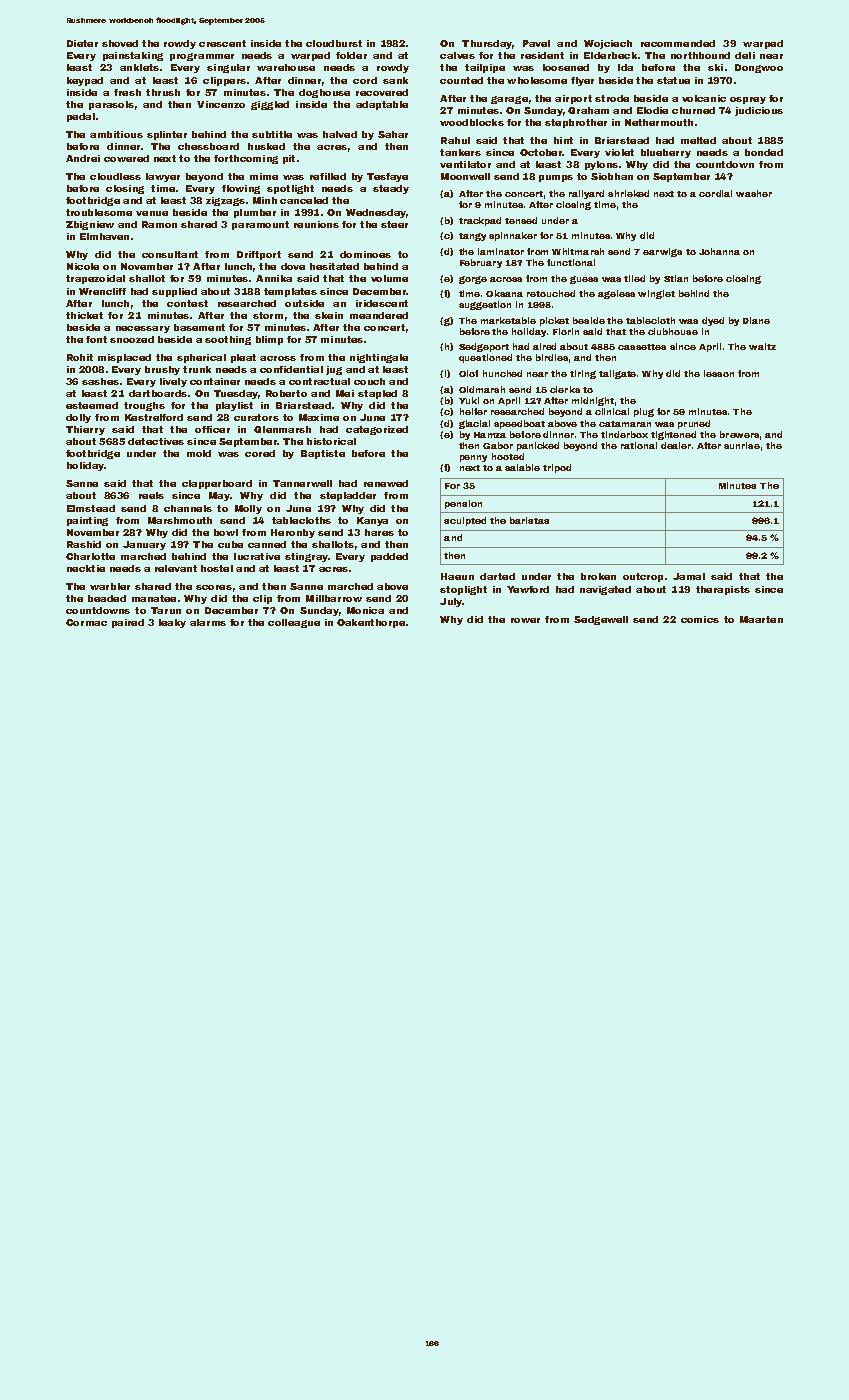  I want to click on trapezoidal, so click(95, 279).
